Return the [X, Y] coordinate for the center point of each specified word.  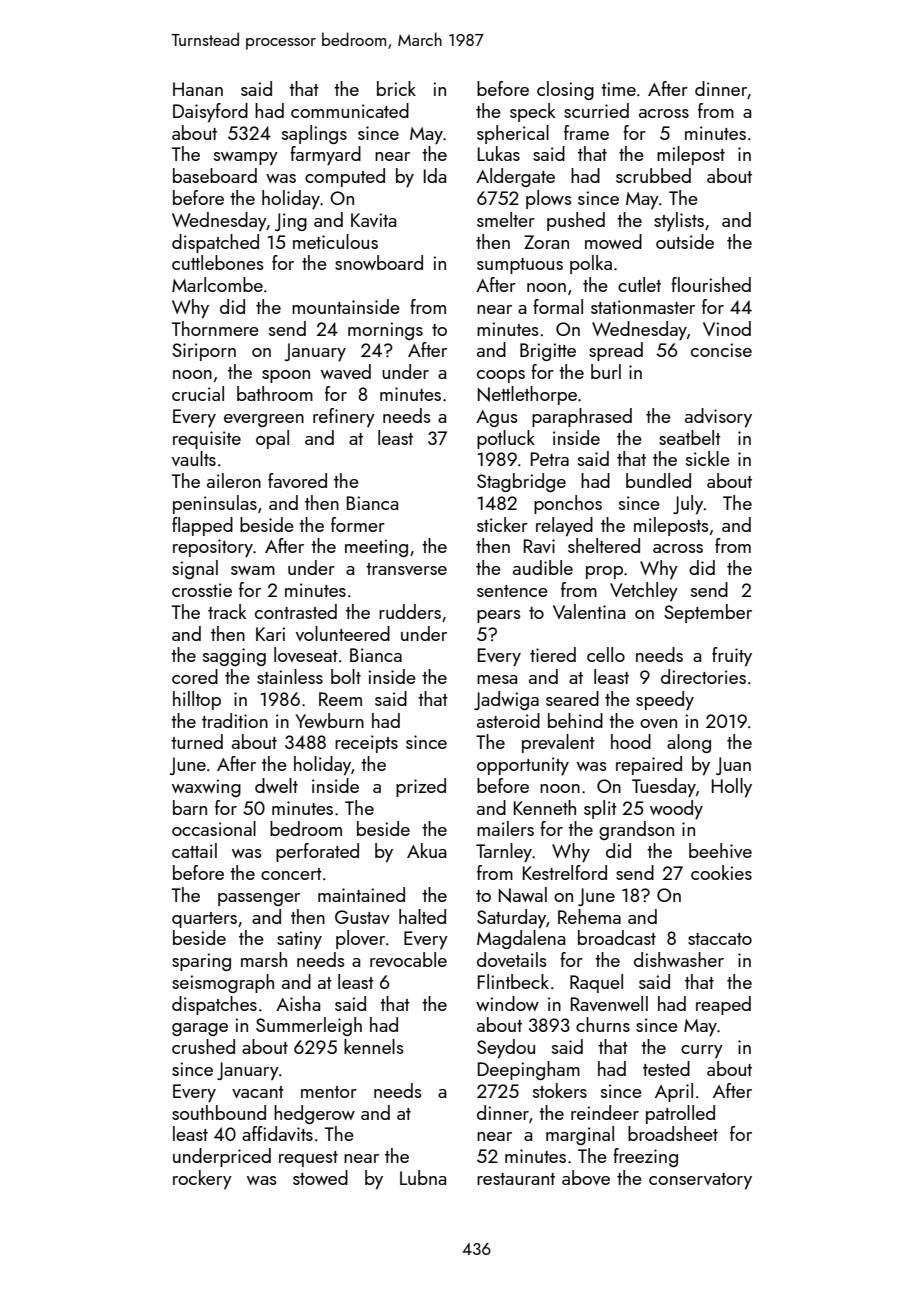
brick [396, 88]
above [586, 1177]
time [618, 89]
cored [195, 676]
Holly [732, 787]
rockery [202, 1179]
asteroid [508, 720]
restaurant [516, 1179]
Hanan [198, 89]
